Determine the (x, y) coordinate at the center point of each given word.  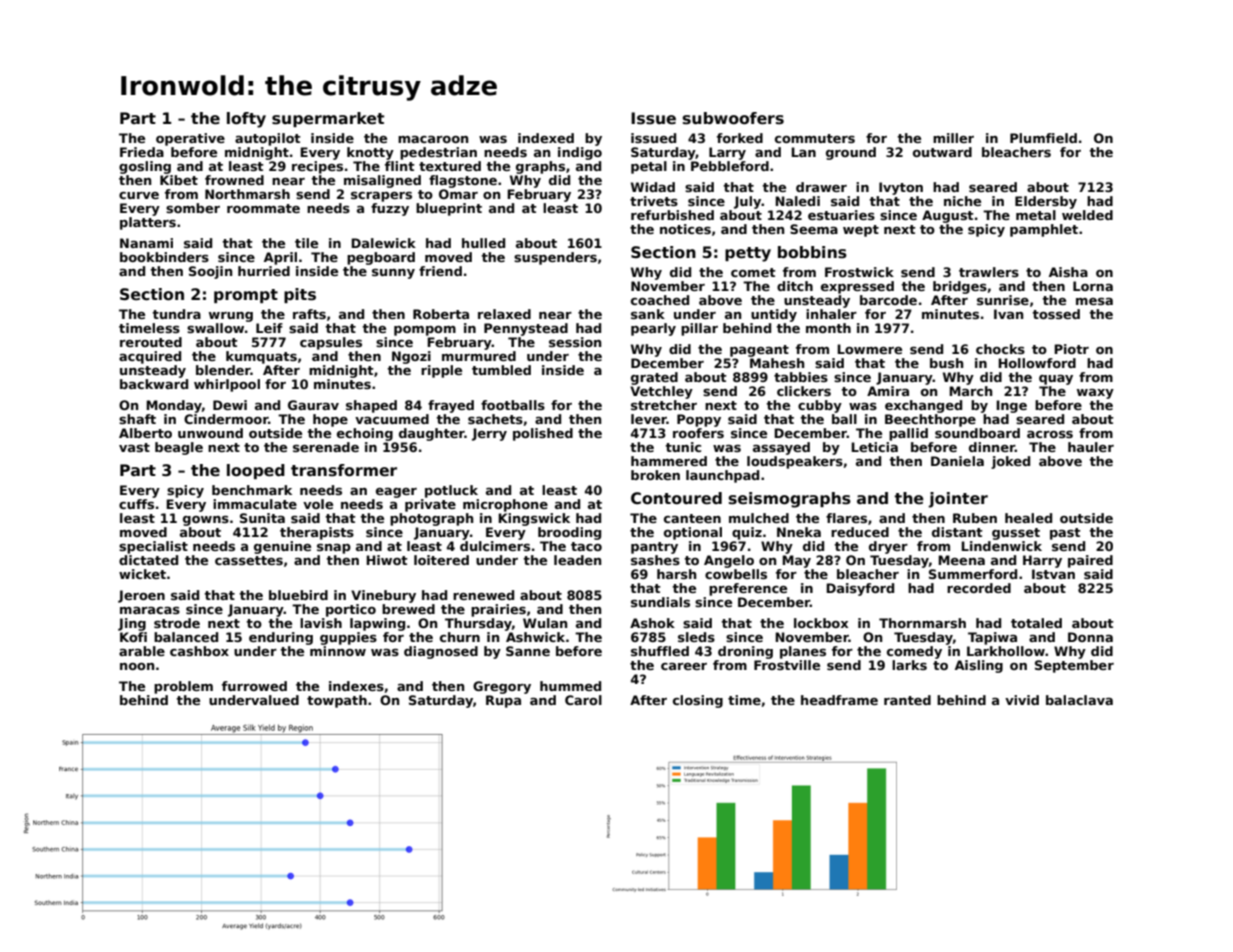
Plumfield (1043, 138)
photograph (431, 519)
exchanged (923, 406)
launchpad (722, 476)
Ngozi (411, 357)
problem (183, 687)
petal (649, 167)
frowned (234, 180)
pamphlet (1044, 230)
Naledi (797, 201)
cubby (820, 406)
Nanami (146, 243)
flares (846, 518)
